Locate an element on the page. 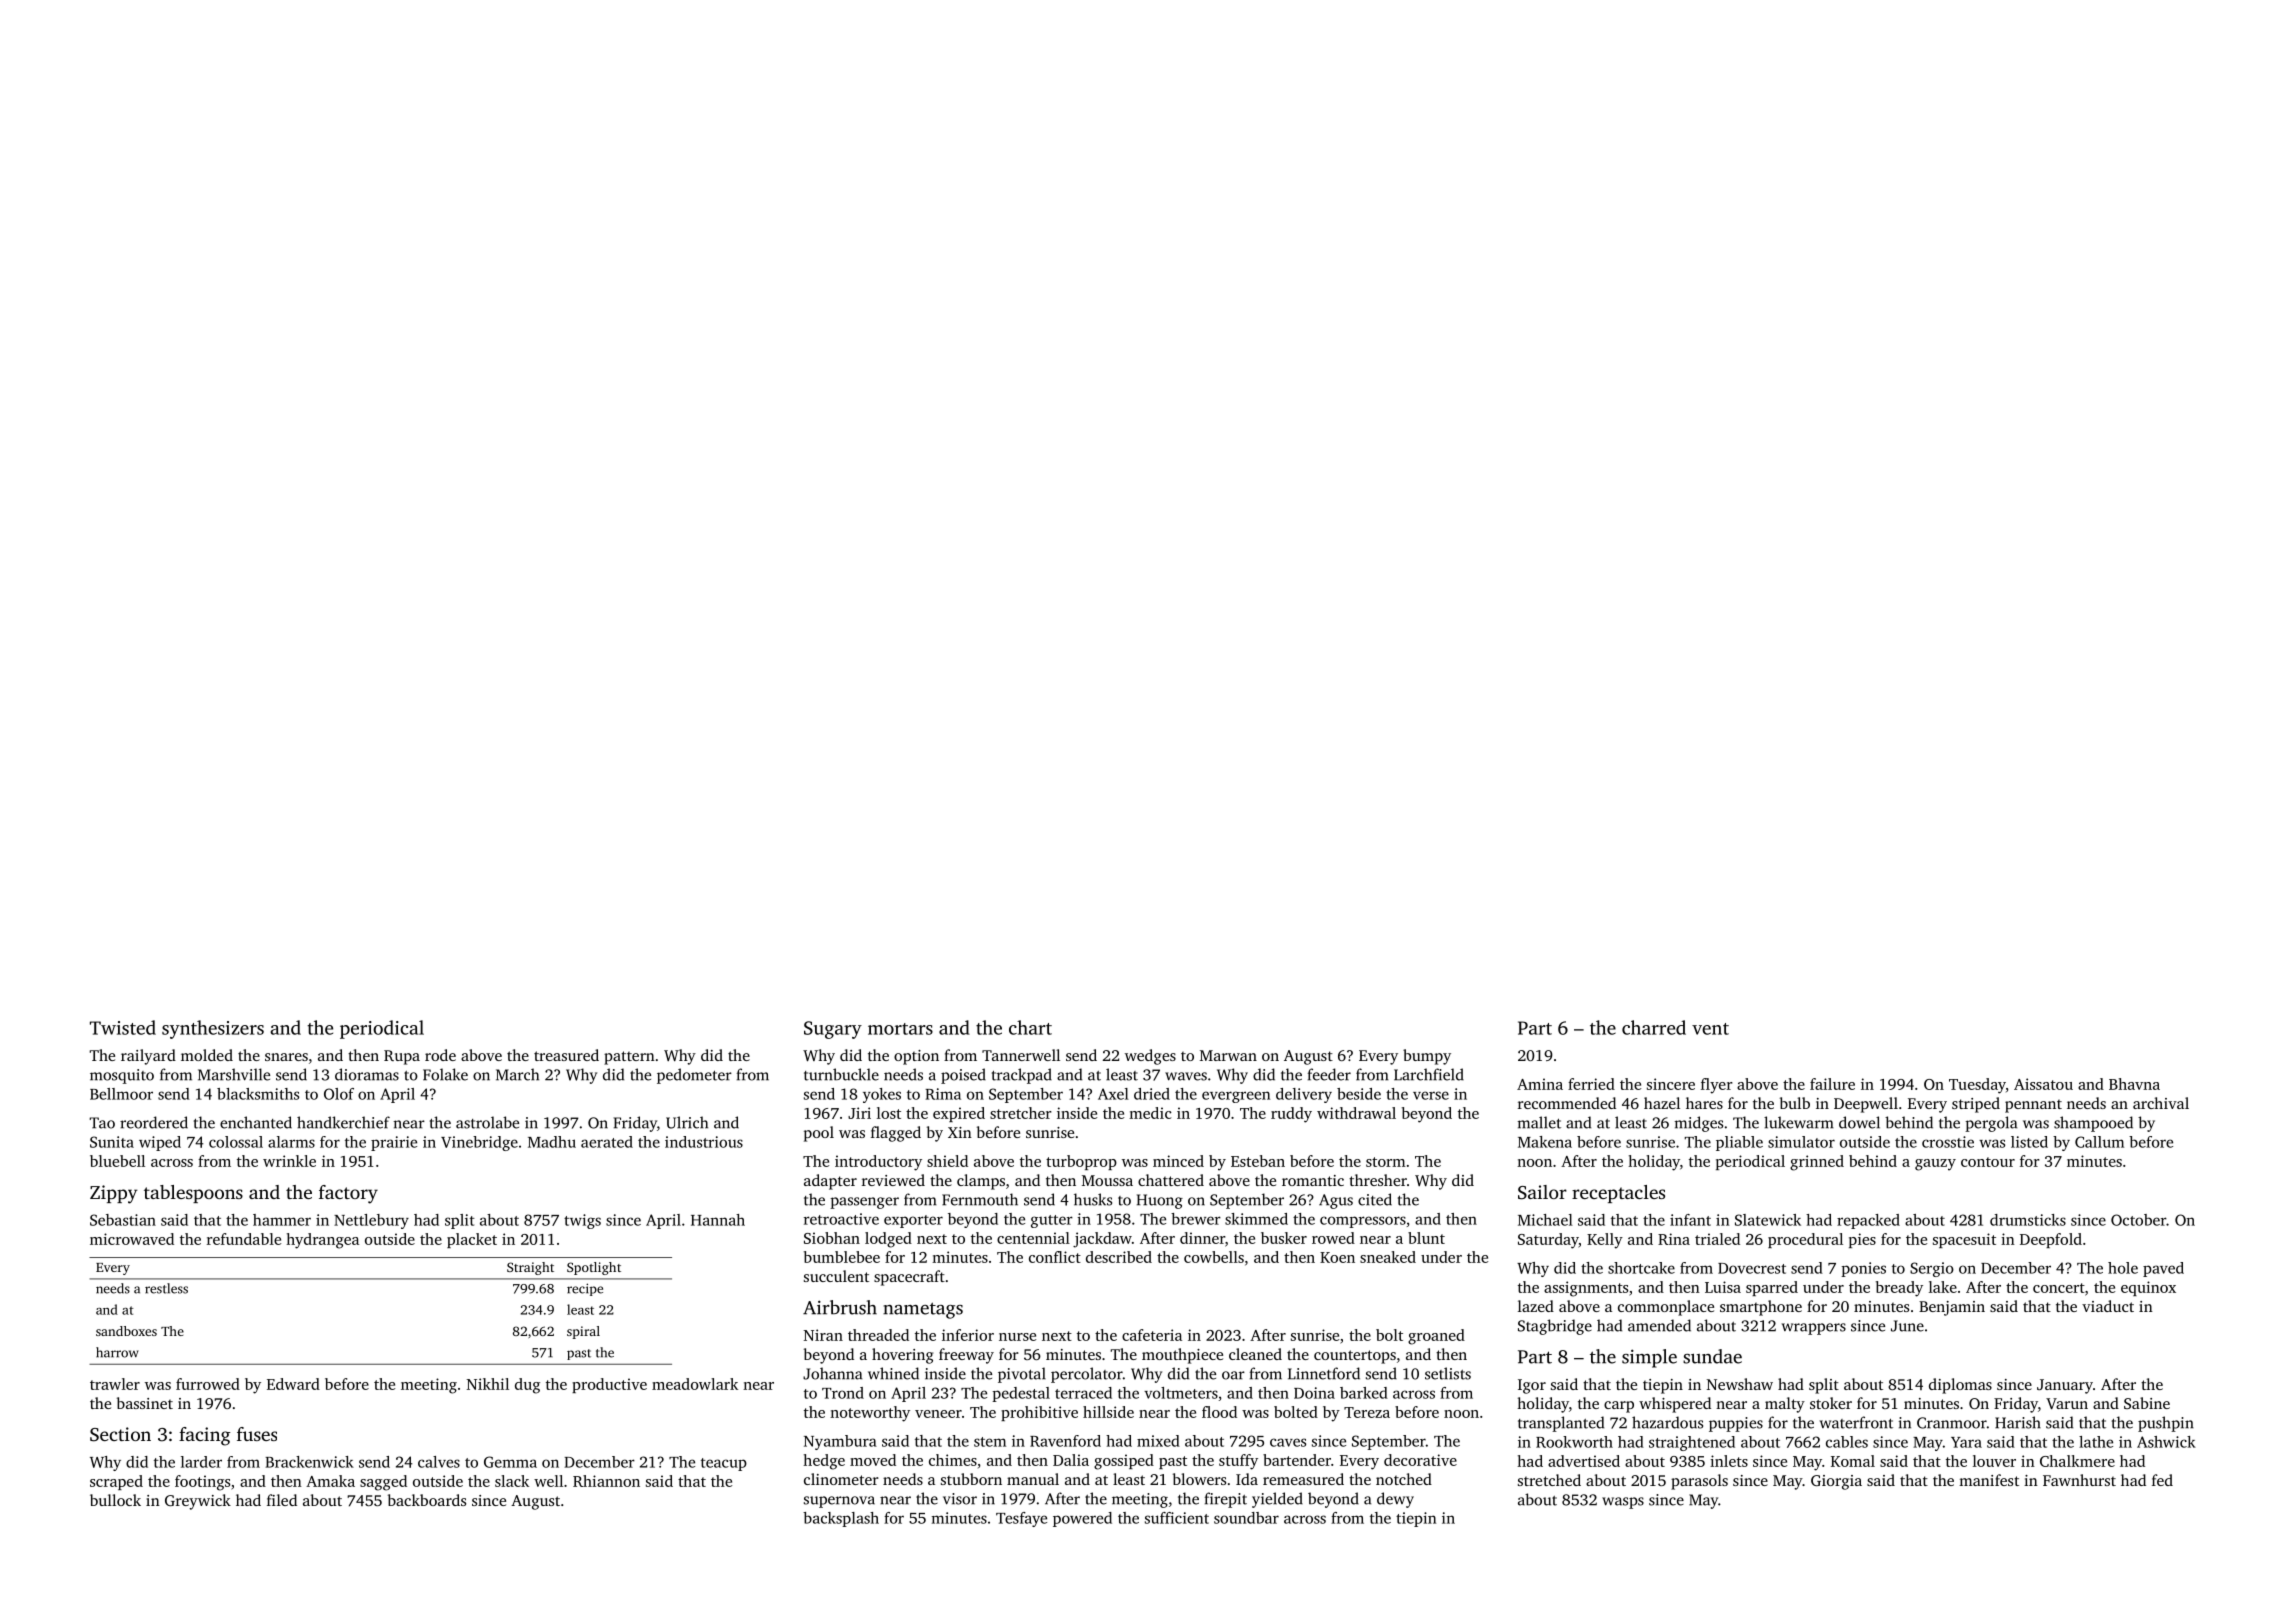 The image size is (2293, 1621). October is located at coordinates (2138, 1220).
